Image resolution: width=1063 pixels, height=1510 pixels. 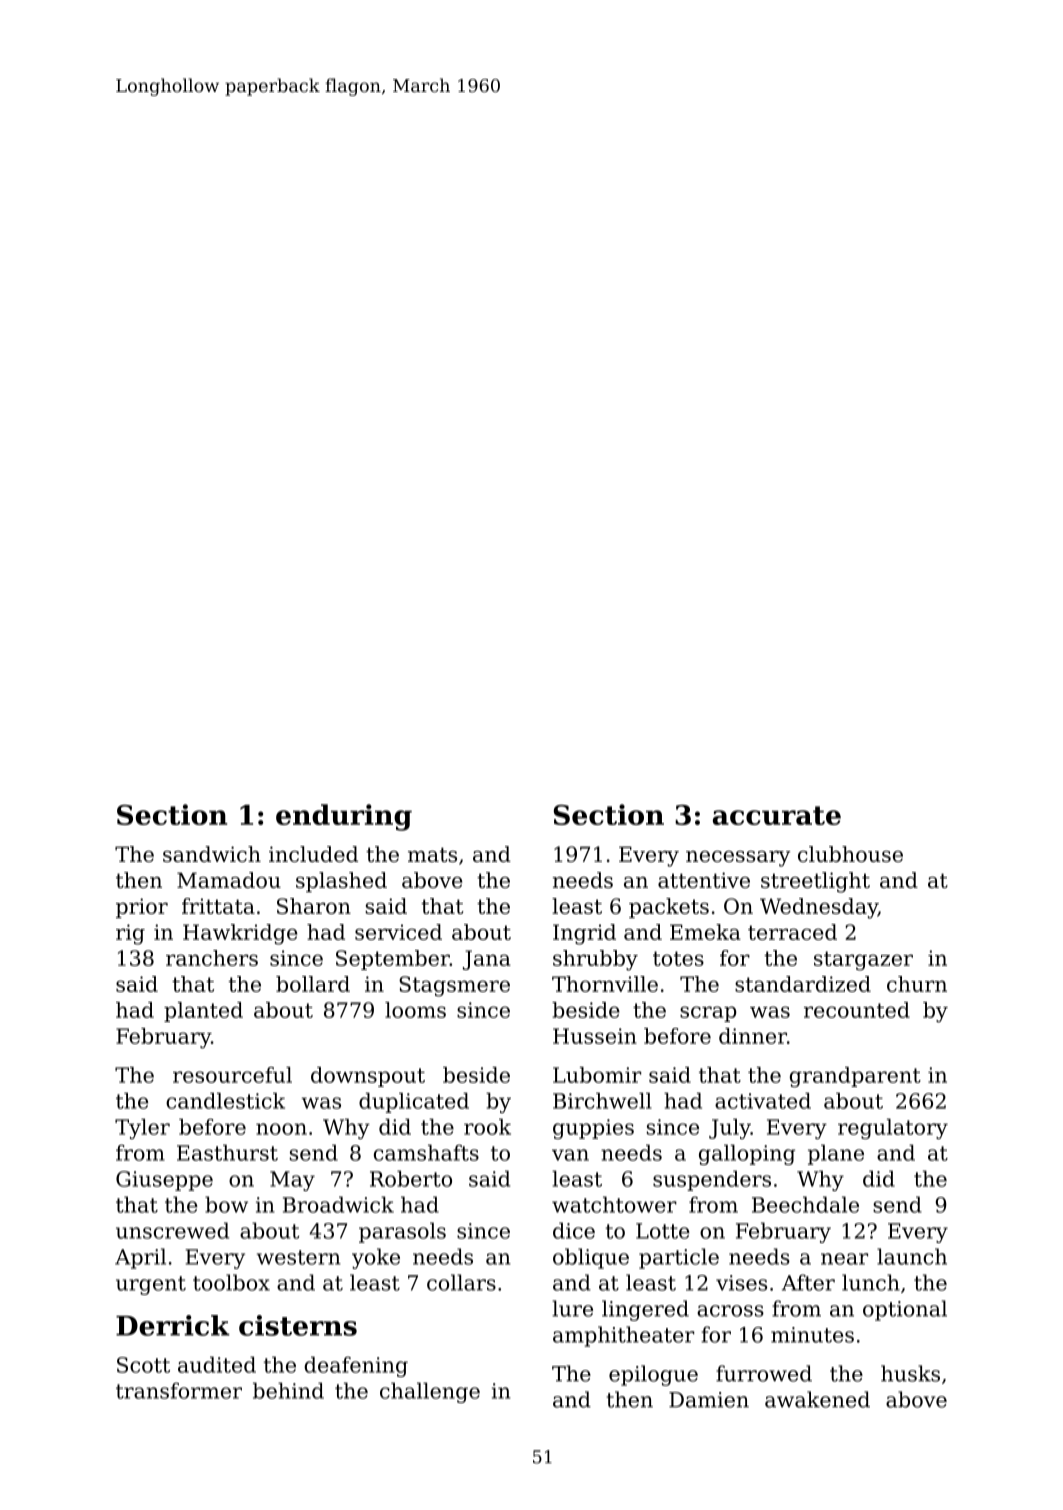 What do you see at coordinates (227, 1152) in the document?
I see `Easthurst` at bounding box center [227, 1152].
